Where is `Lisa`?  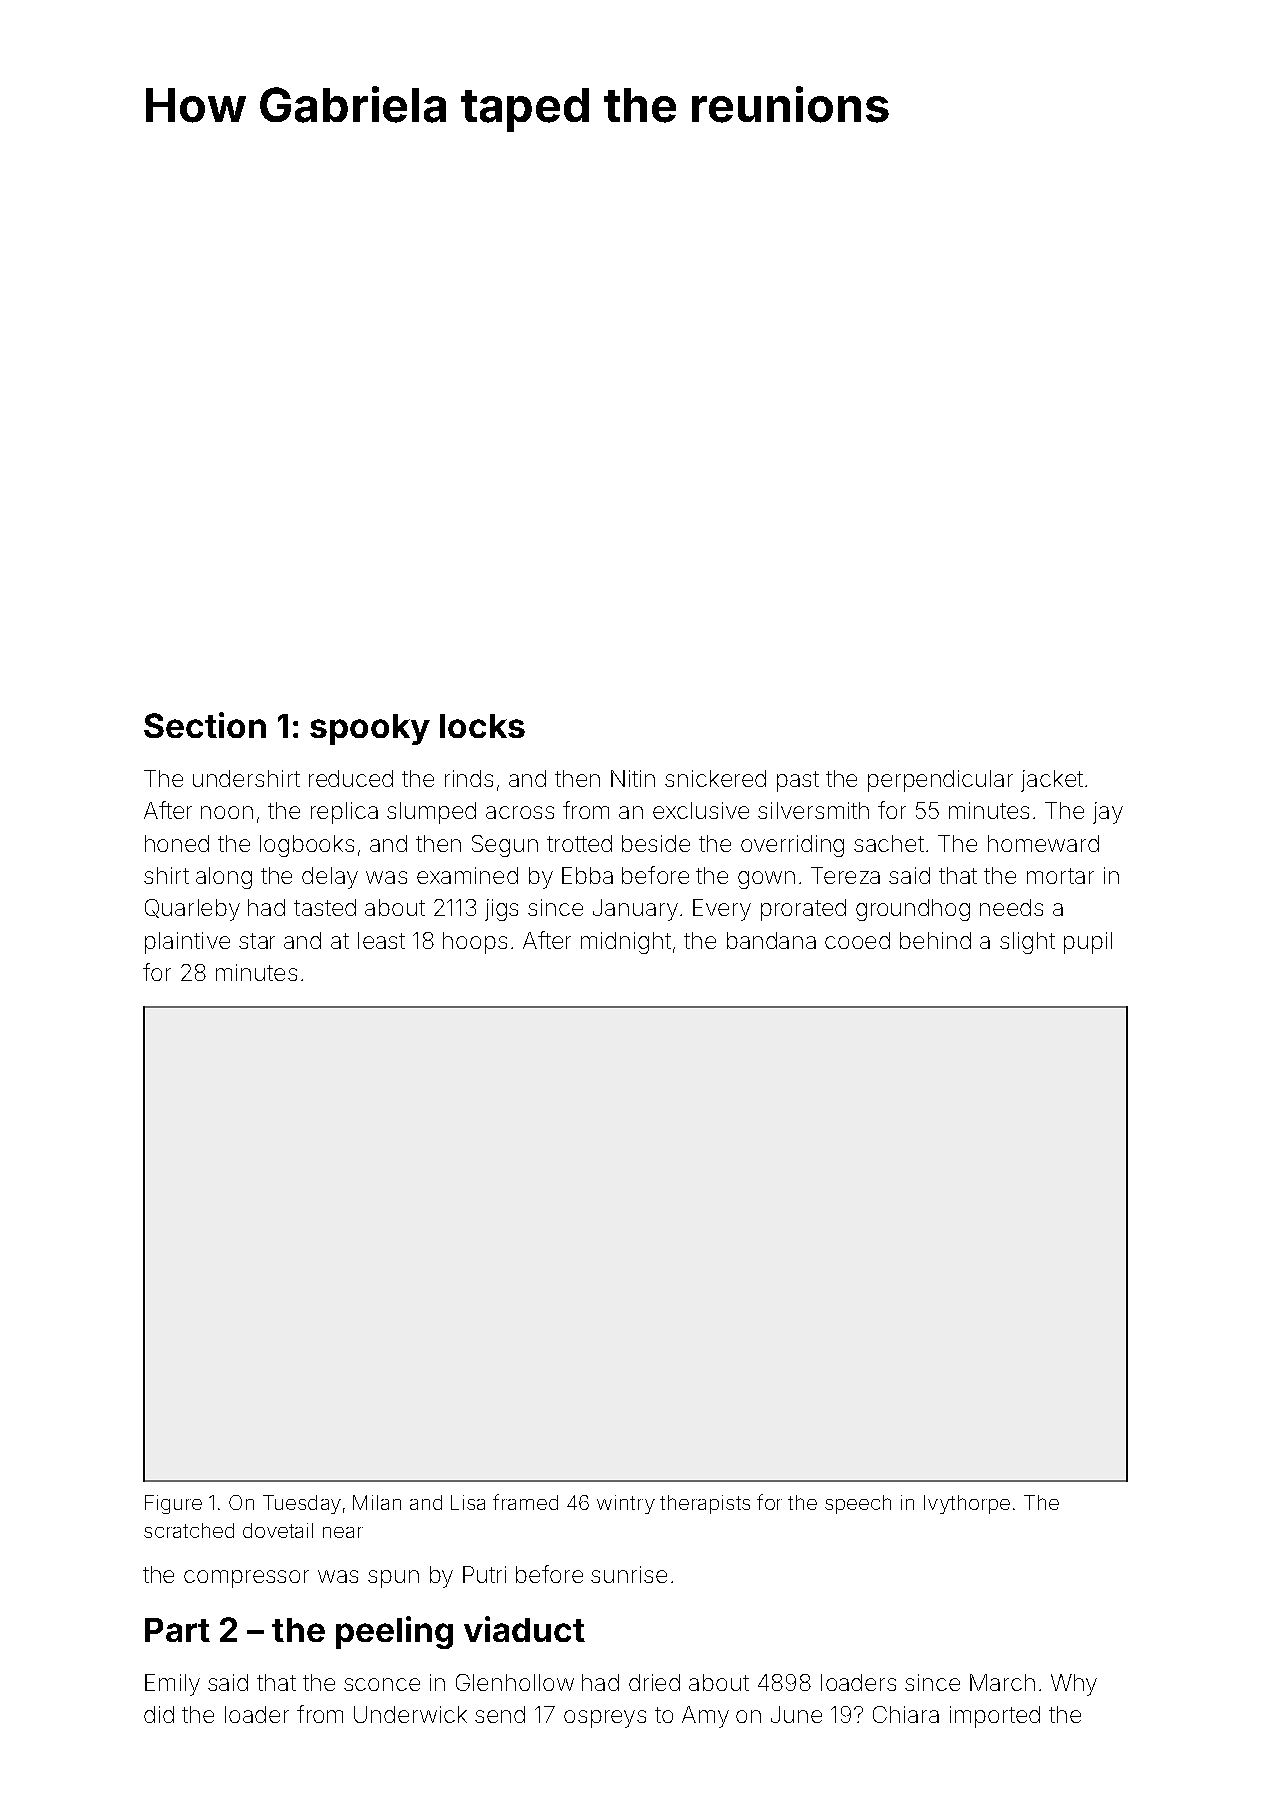 Lisa is located at coordinates (468, 1502).
